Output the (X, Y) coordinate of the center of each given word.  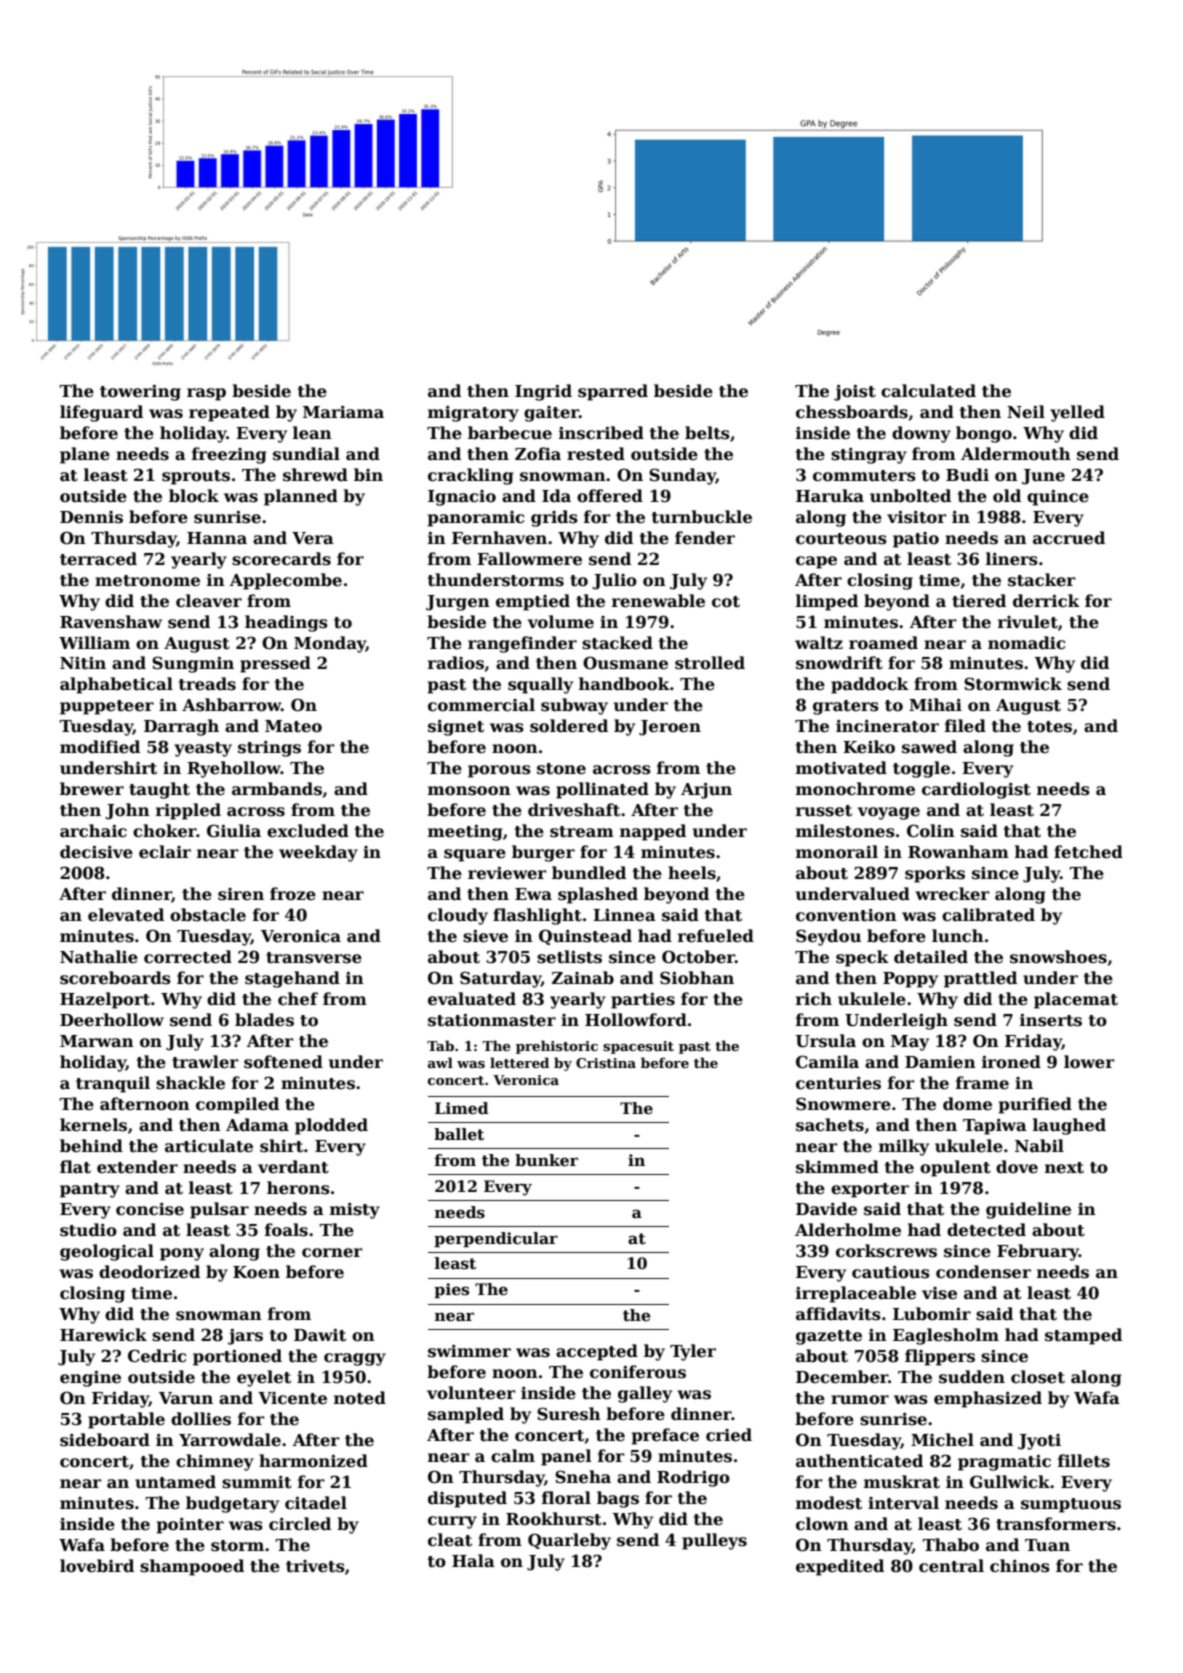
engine (90, 1379)
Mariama (343, 412)
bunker (546, 1160)
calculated (928, 391)
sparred (613, 392)
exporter (870, 1190)
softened (283, 1062)
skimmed (837, 1167)
